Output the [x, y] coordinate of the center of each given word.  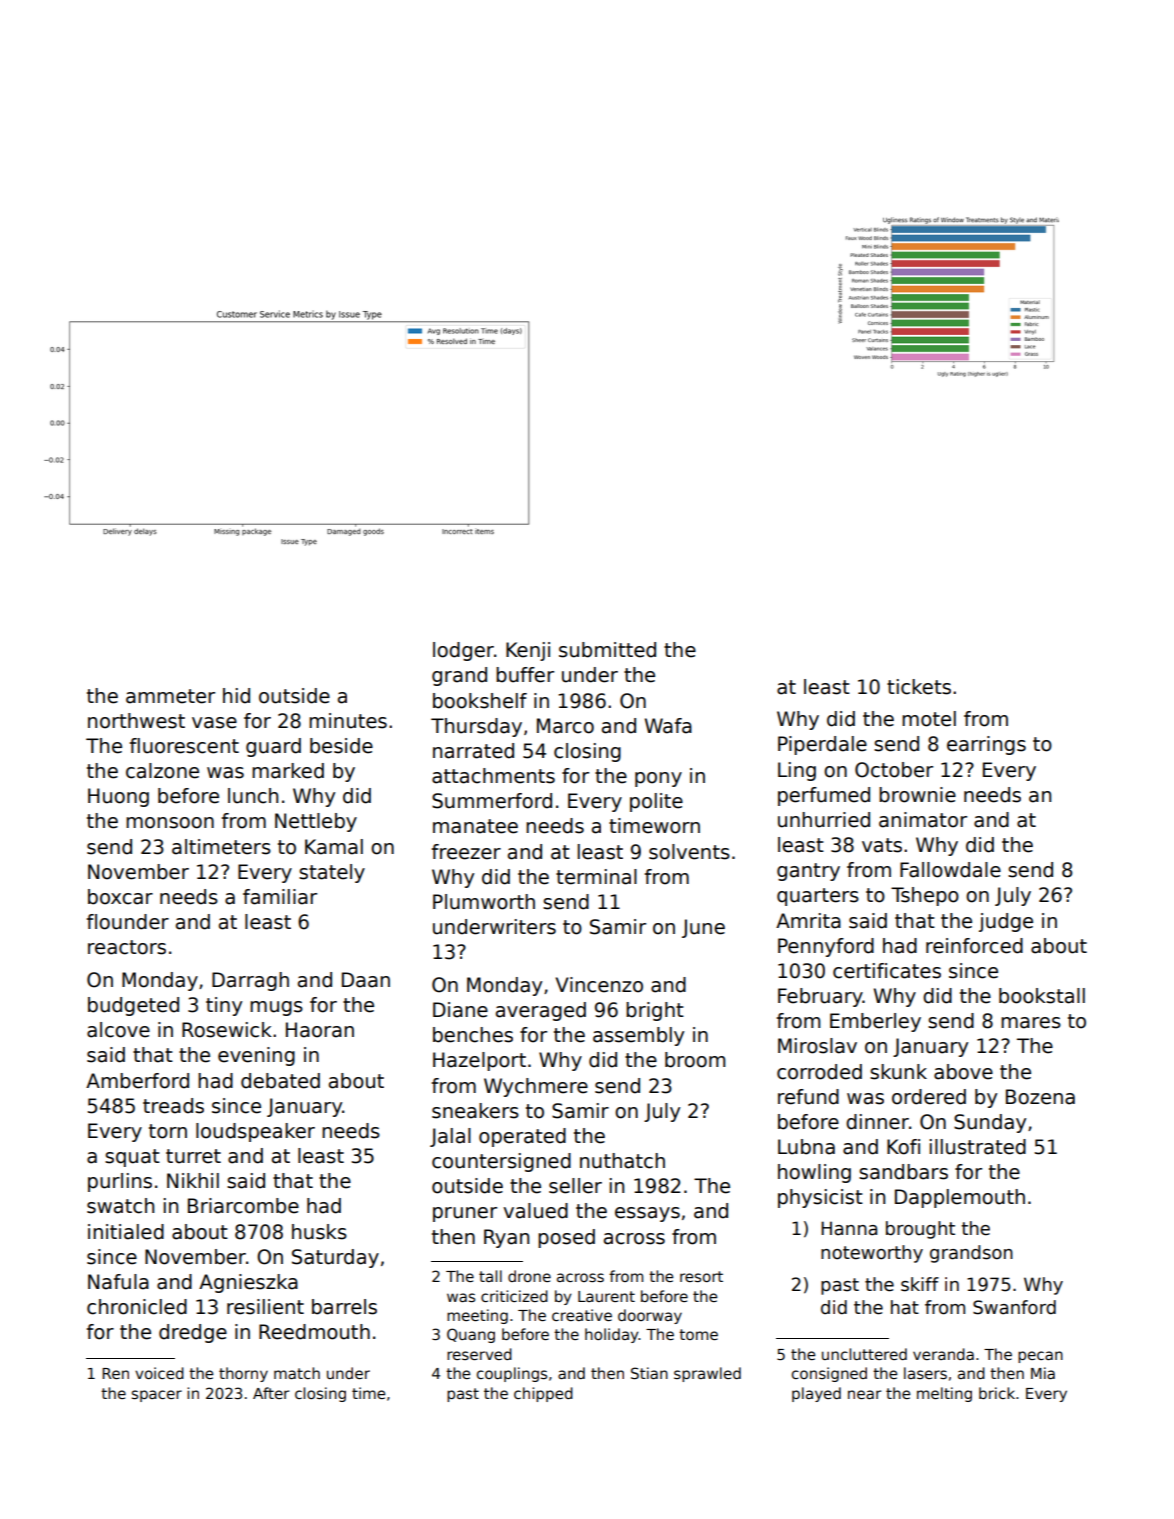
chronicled [137, 1307]
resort [701, 1276]
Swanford [1014, 1307]
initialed [126, 1232]
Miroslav [817, 1046]
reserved [479, 1354]
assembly [638, 1036]
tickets [919, 687]
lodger [463, 651]
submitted [607, 650]
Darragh [250, 981]
